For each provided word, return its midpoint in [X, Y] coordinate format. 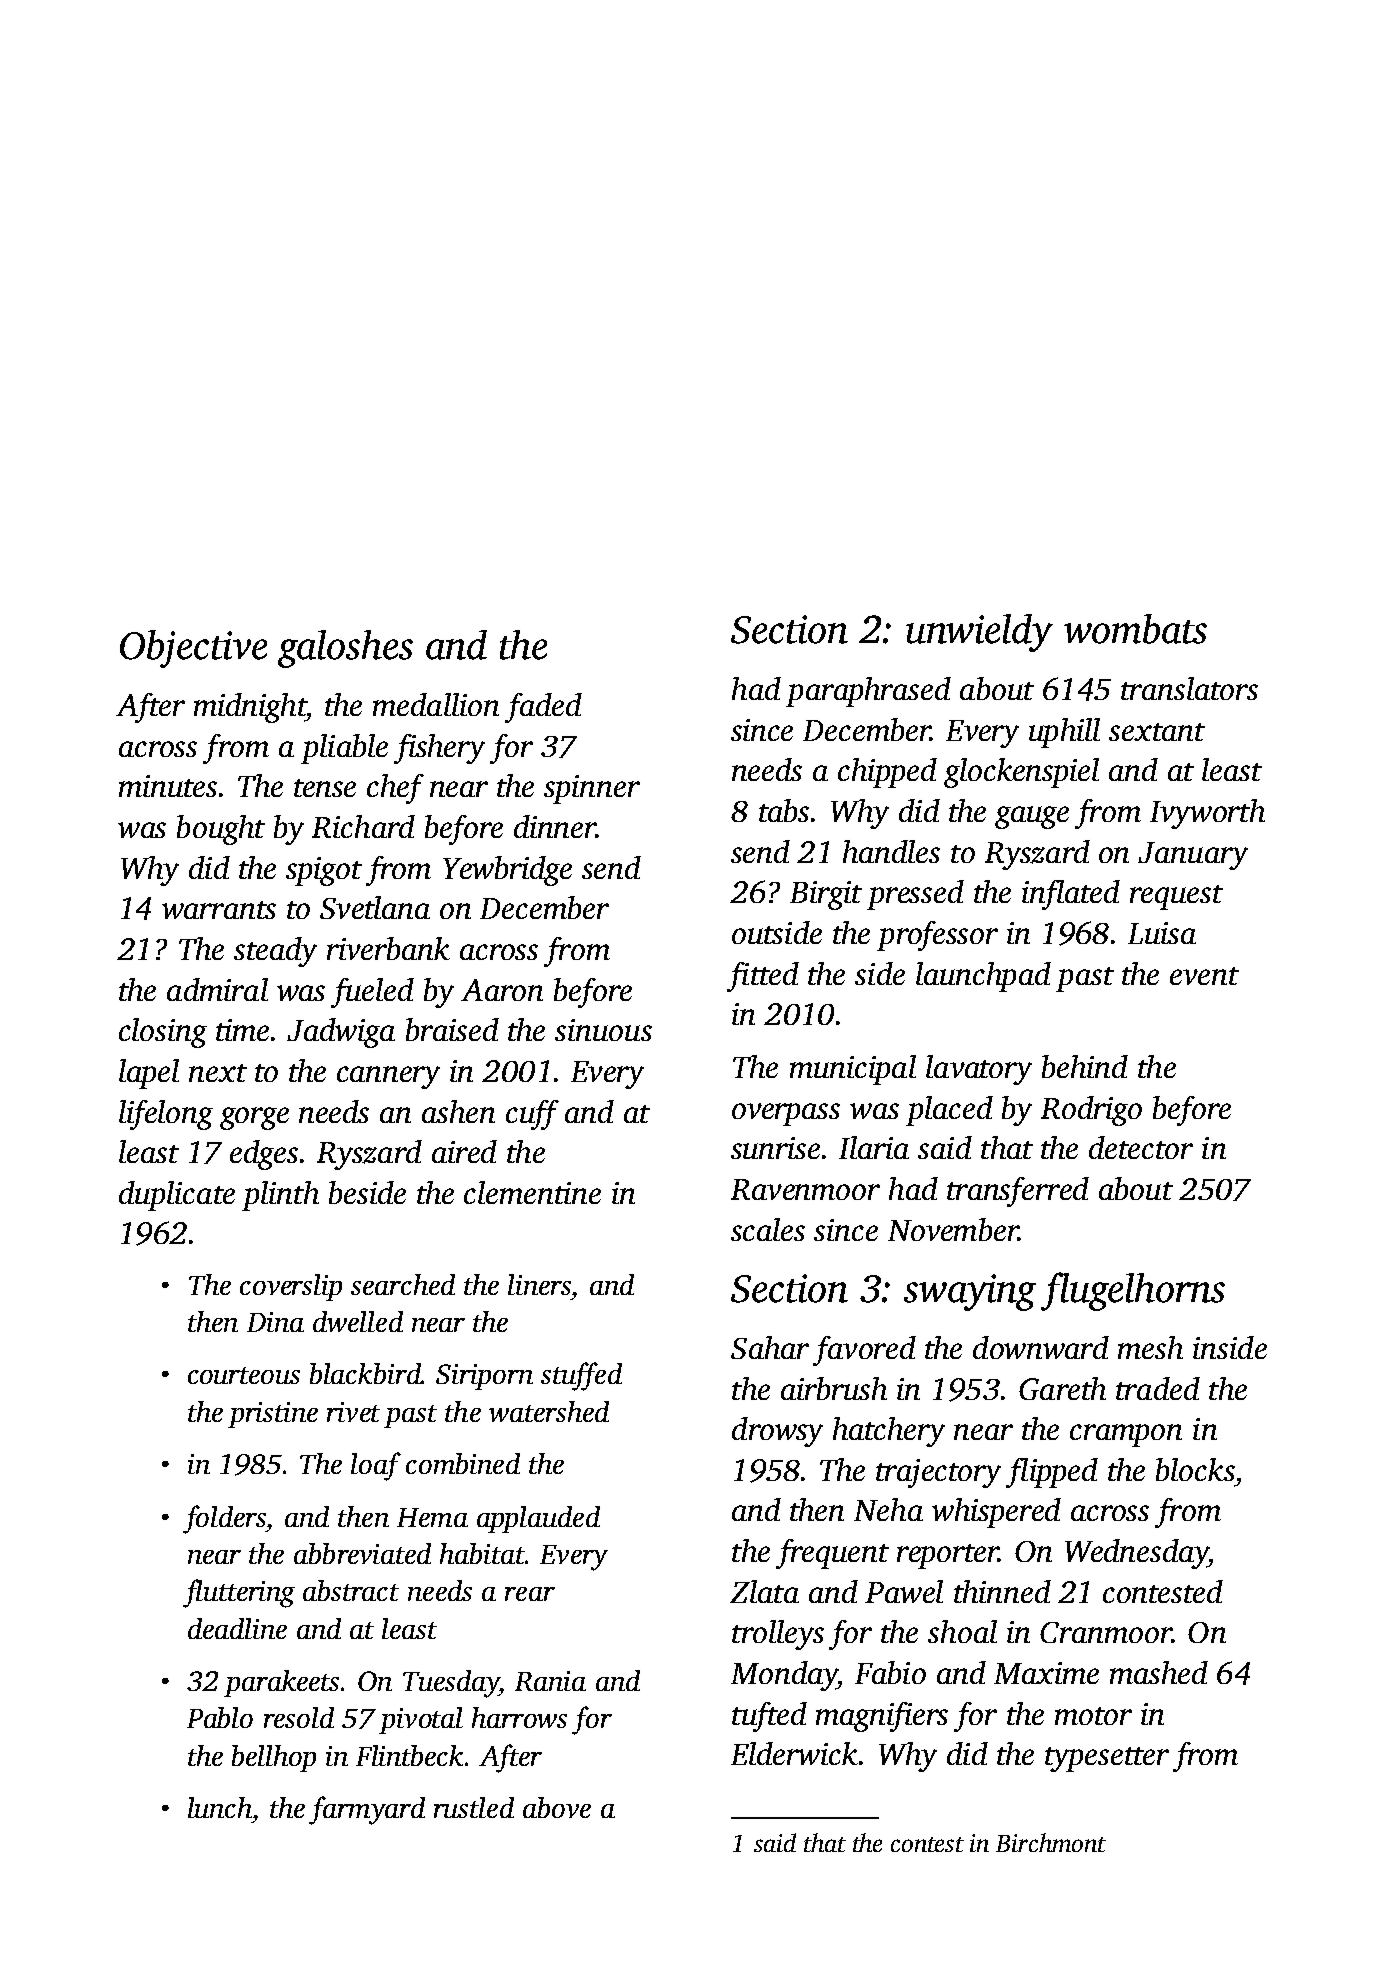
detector [1141, 1147]
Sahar [770, 1347]
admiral [217, 989]
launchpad [983, 977]
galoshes [345, 649]
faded [543, 708]
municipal [853, 1070]
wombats [1135, 629]
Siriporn [484, 1377]
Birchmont [1051, 1842]
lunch [220, 1807]
